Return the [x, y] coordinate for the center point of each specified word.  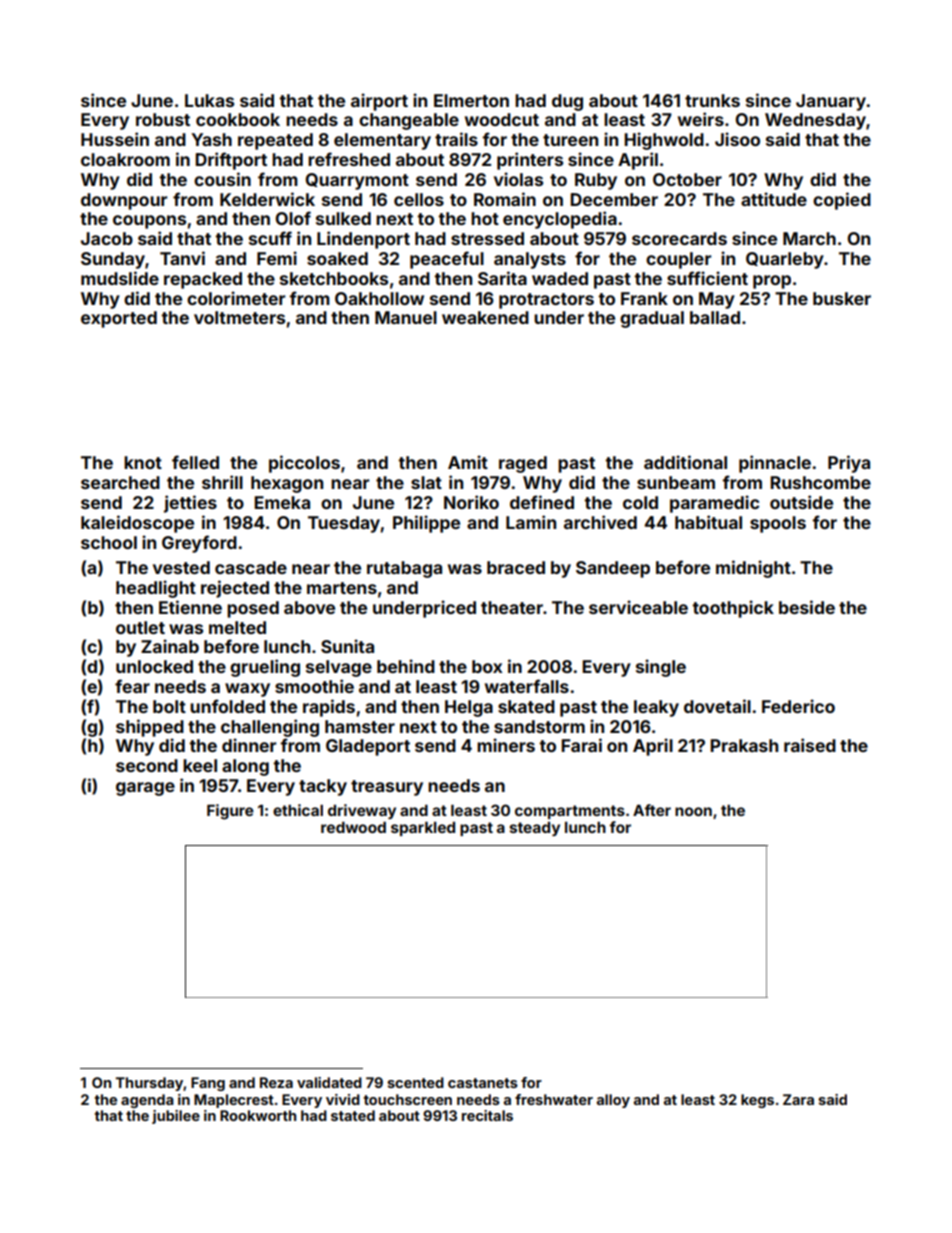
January [831, 102]
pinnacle [775, 464]
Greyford [199, 544]
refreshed [349, 159]
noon [693, 811]
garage [145, 789]
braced [516, 567]
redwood [353, 827]
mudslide [120, 278]
